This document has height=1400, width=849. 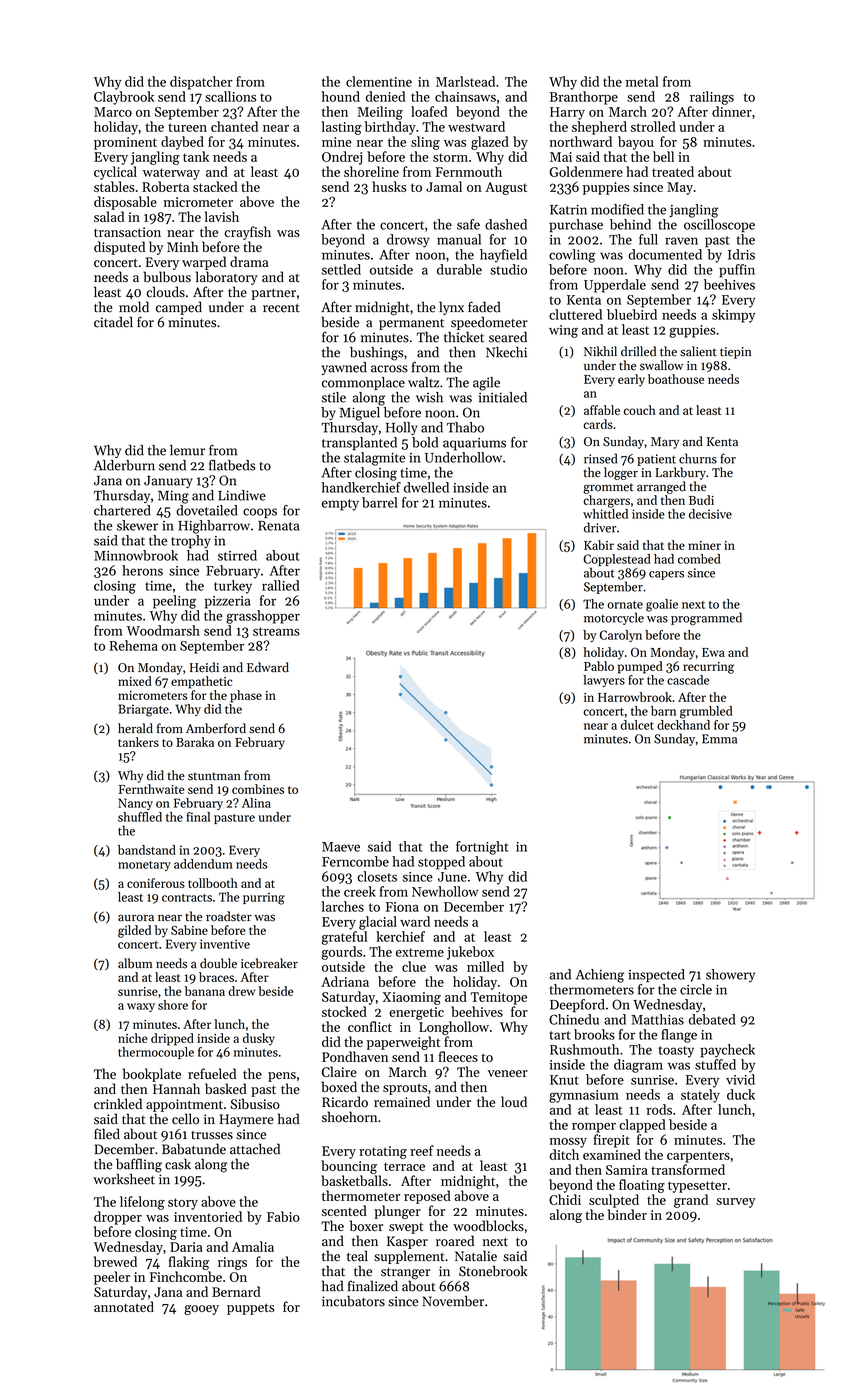 What do you see at coordinates (732, 111) in the document?
I see `dinner` at bounding box center [732, 111].
